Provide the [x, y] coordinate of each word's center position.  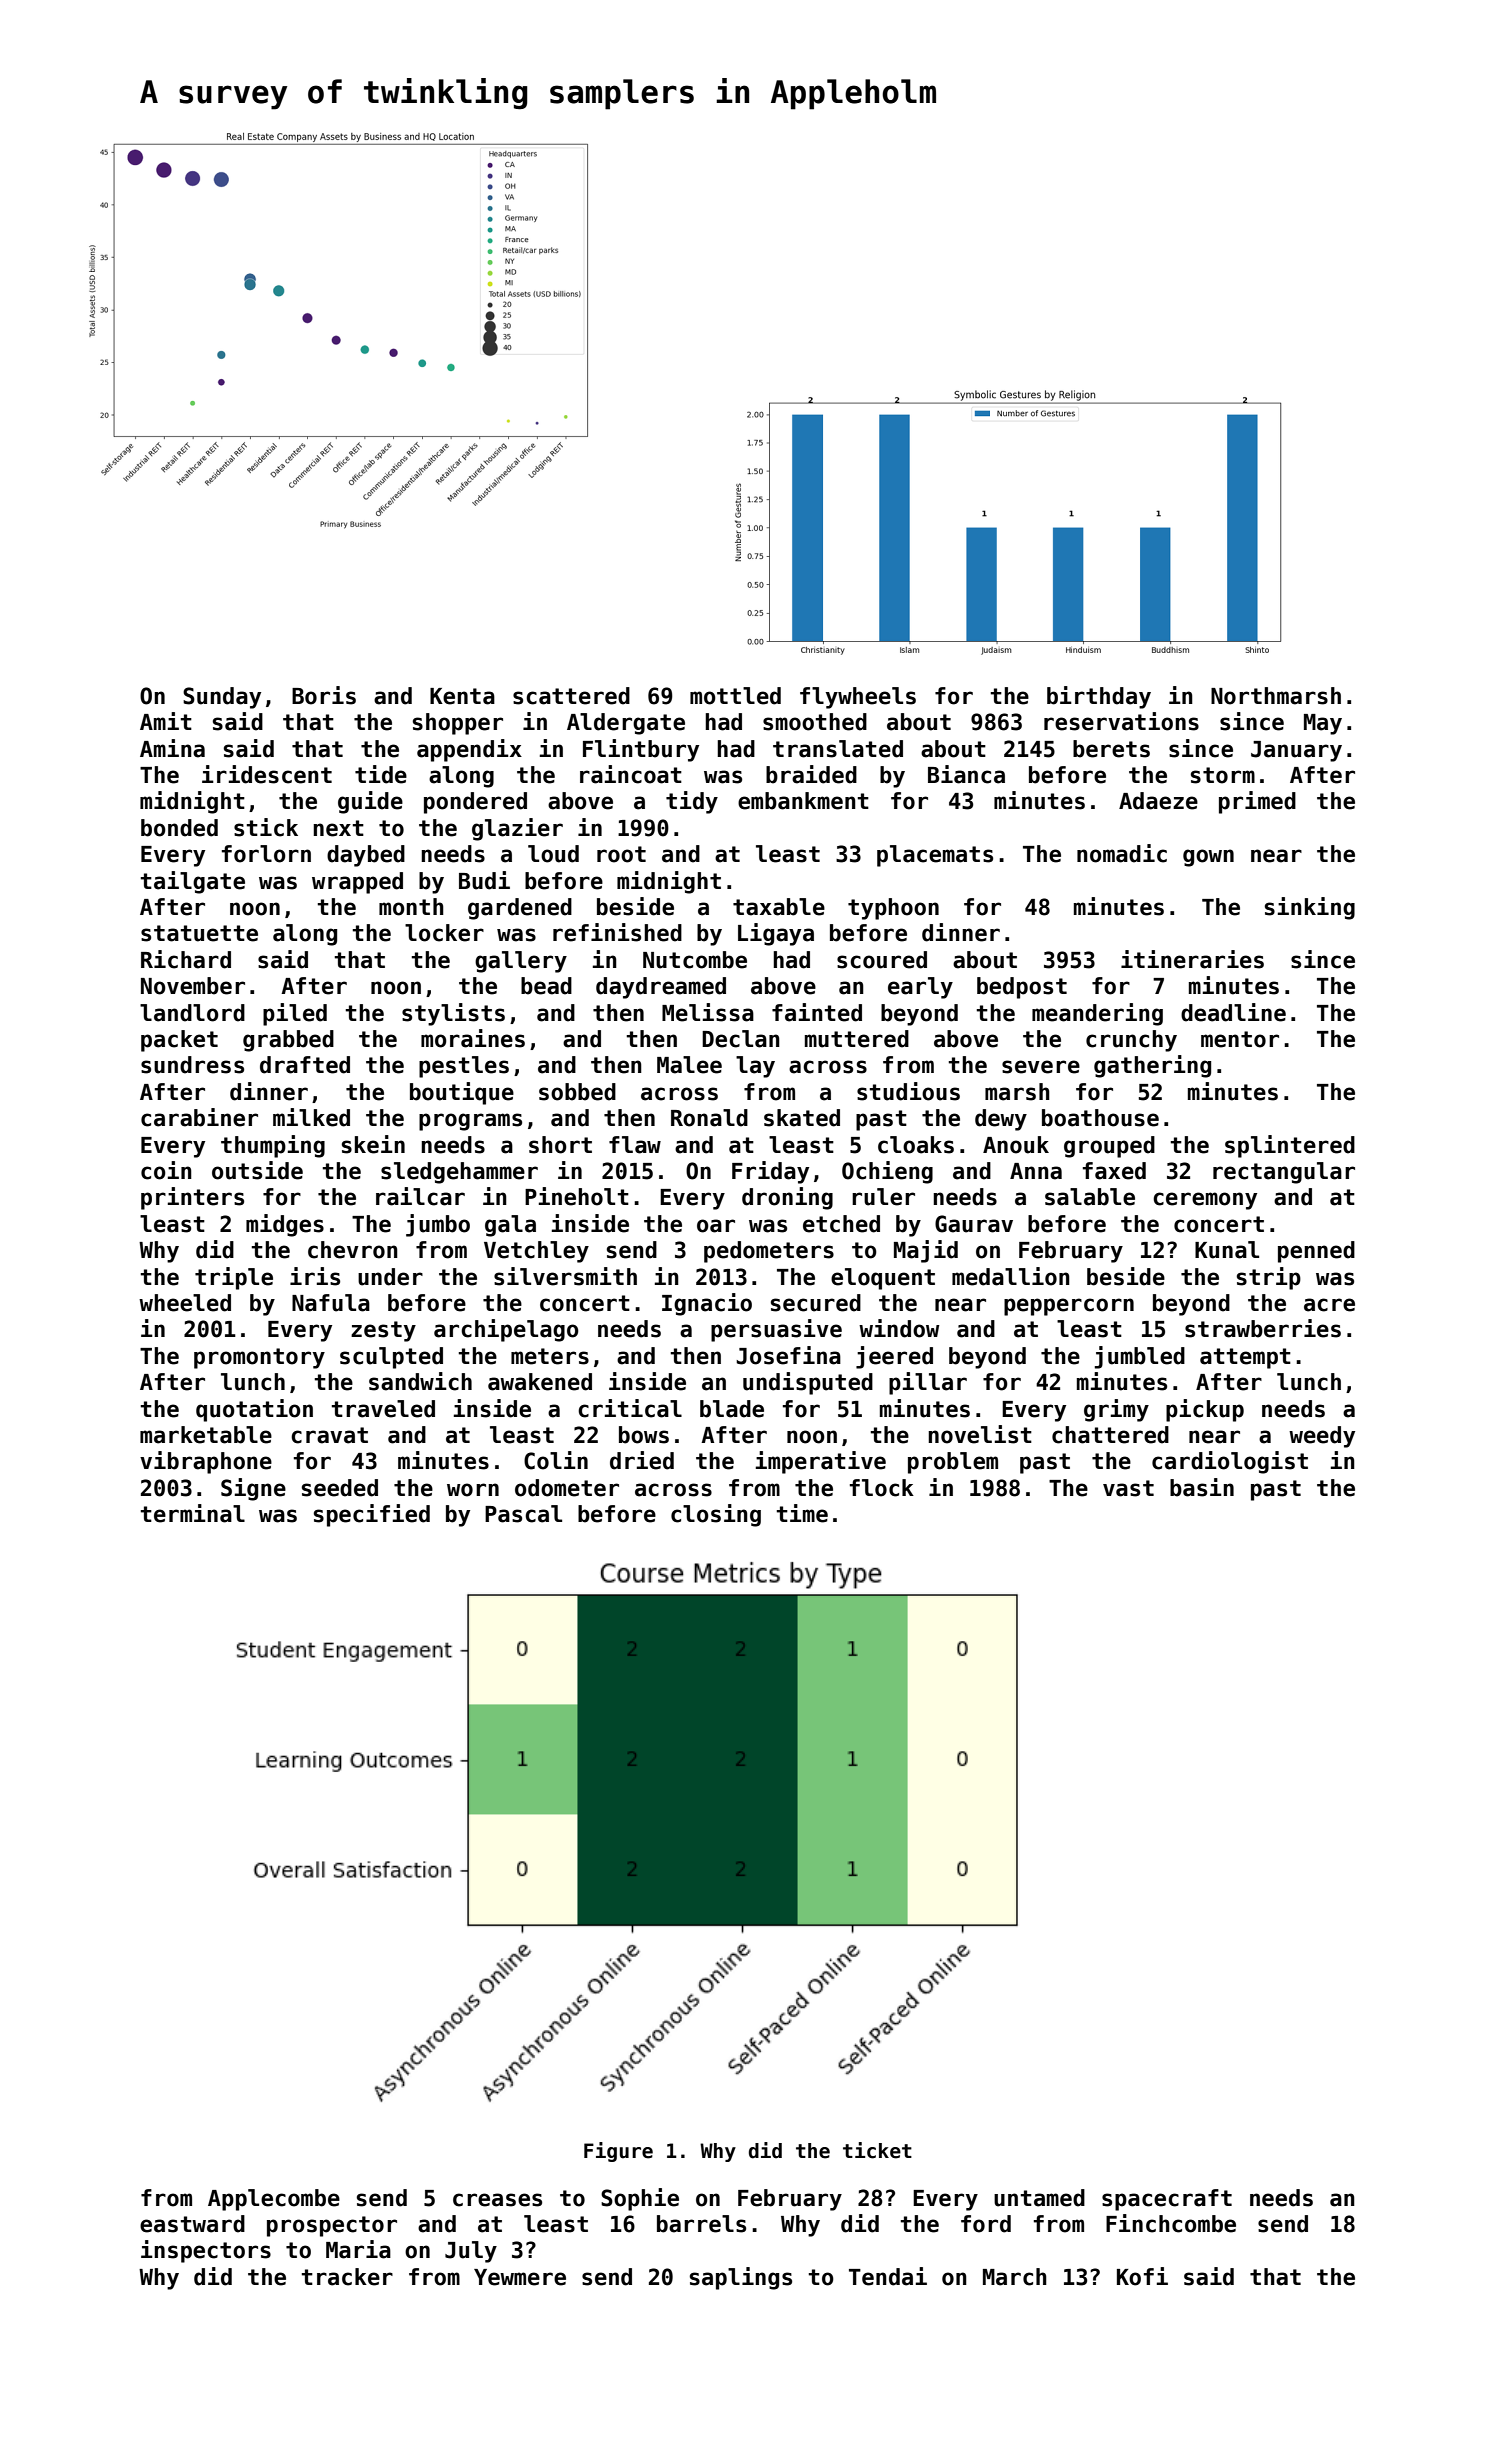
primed [1257, 802]
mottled [735, 696]
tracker [347, 2277]
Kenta [462, 696]
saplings [741, 2278]
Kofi [1142, 2276]
